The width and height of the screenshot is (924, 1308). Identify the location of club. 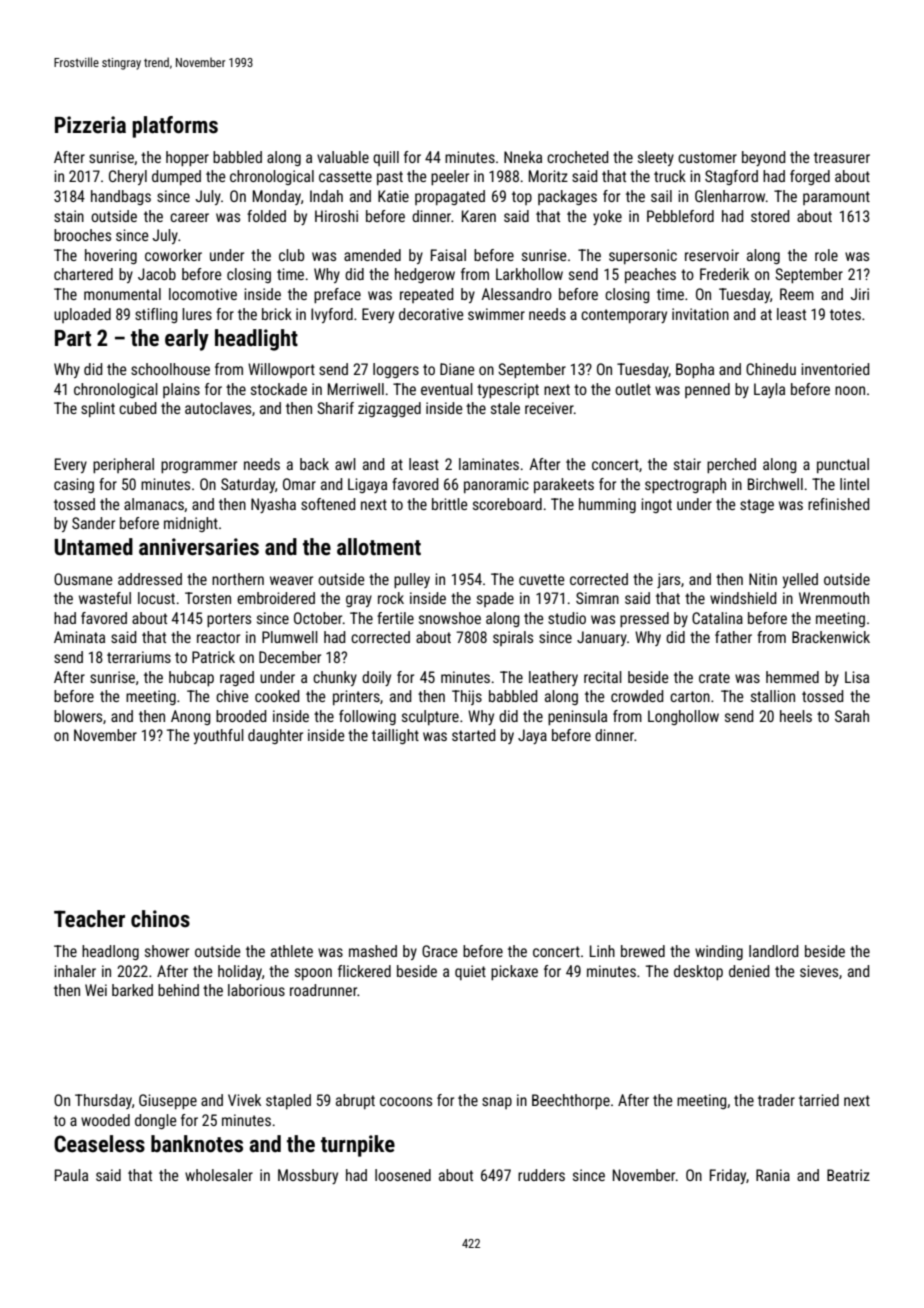
(291, 255).
